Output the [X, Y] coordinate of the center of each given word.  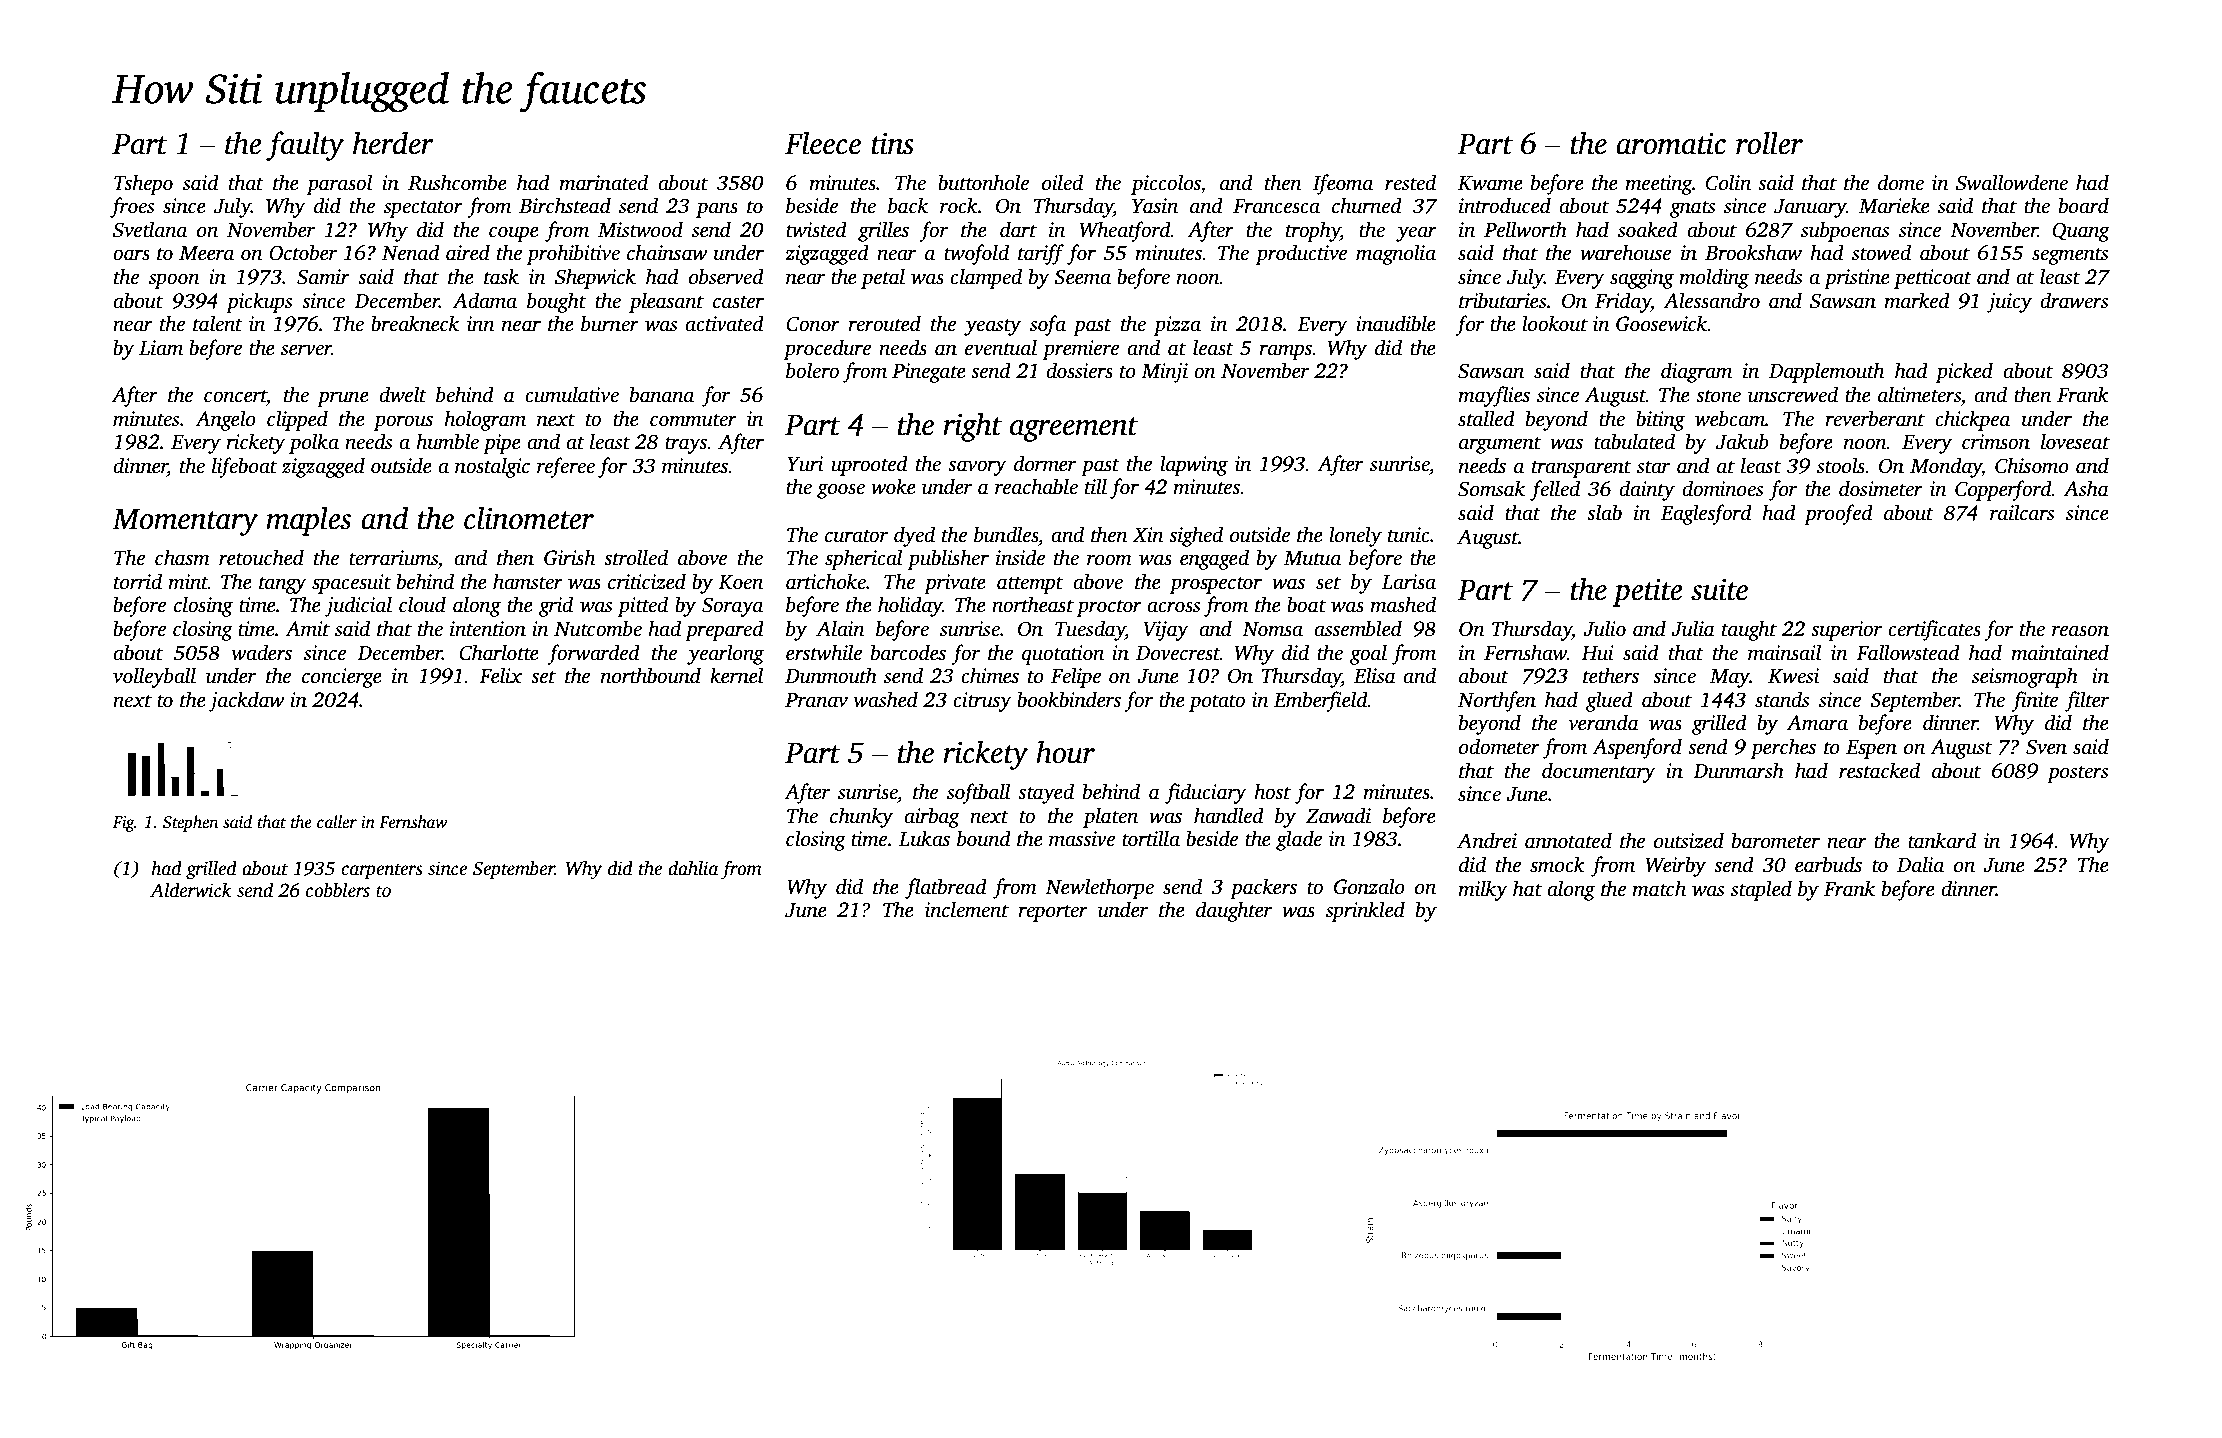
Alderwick [191, 890]
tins [892, 144]
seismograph [2025, 677]
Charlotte [499, 652]
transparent [1581, 469]
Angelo [225, 420]
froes [132, 207]
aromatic [1671, 144]
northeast [1033, 604]
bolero [812, 370]
